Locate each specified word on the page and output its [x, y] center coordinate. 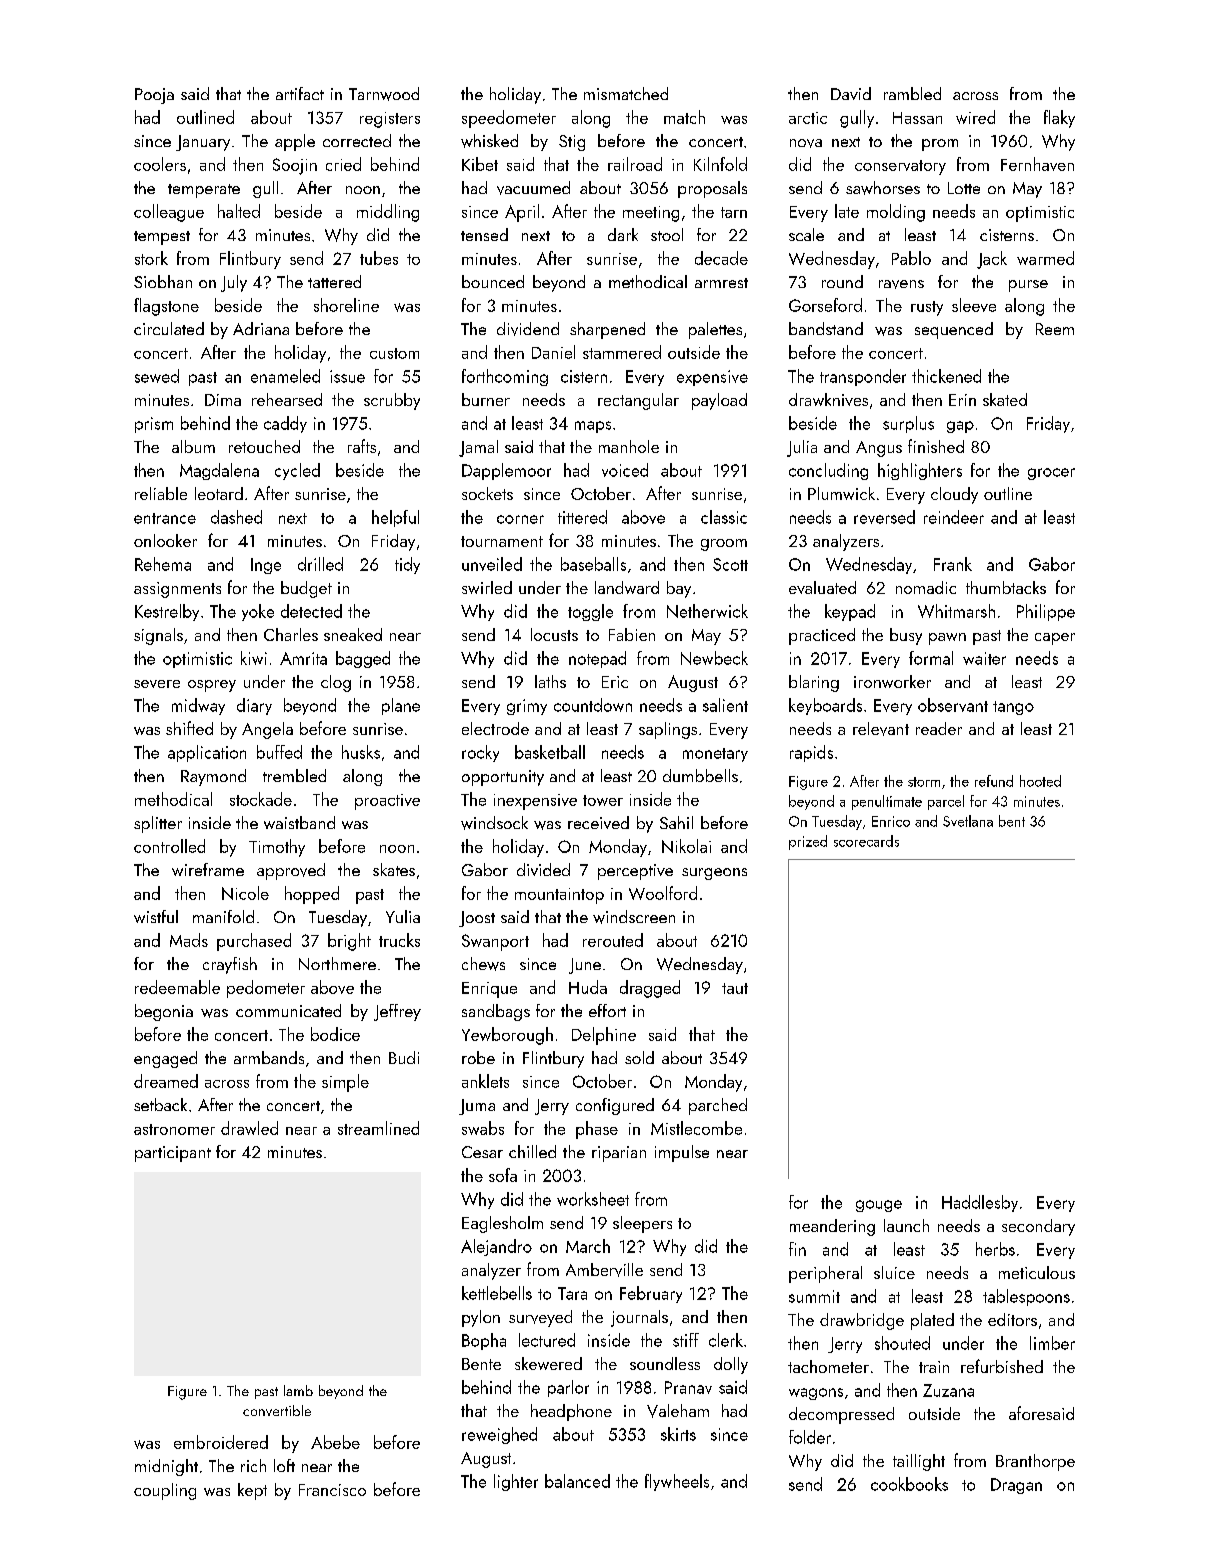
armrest [721, 283]
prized [808, 842]
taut [735, 988]
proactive [387, 802]
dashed [236, 517]
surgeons [714, 874]
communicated [288, 1010]
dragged [650, 989]
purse [1028, 286]
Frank [953, 564]
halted [239, 211]
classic [724, 517]
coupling [165, 1491]
